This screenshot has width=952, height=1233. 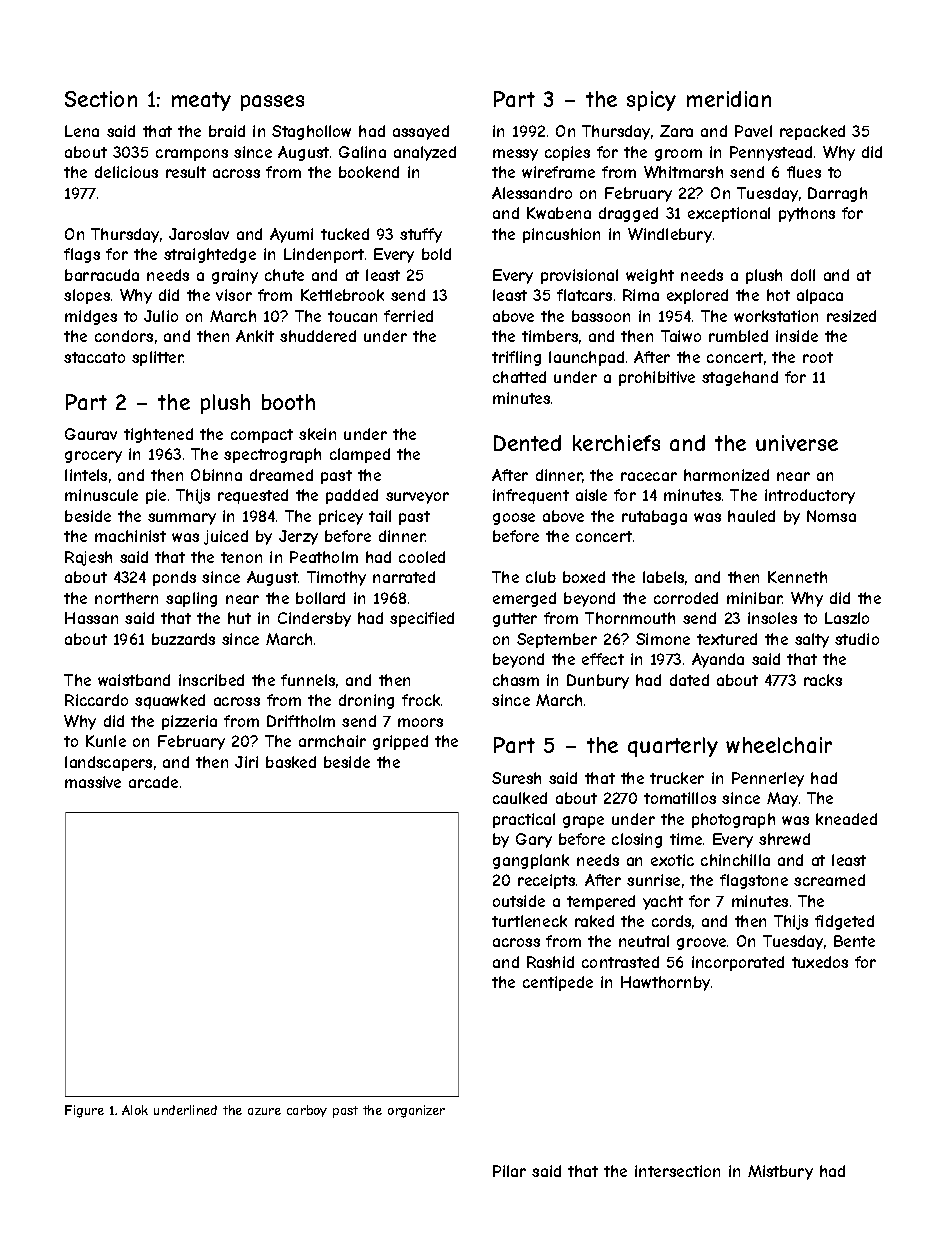 I want to click on hauled, so click(x=751, y=516).
